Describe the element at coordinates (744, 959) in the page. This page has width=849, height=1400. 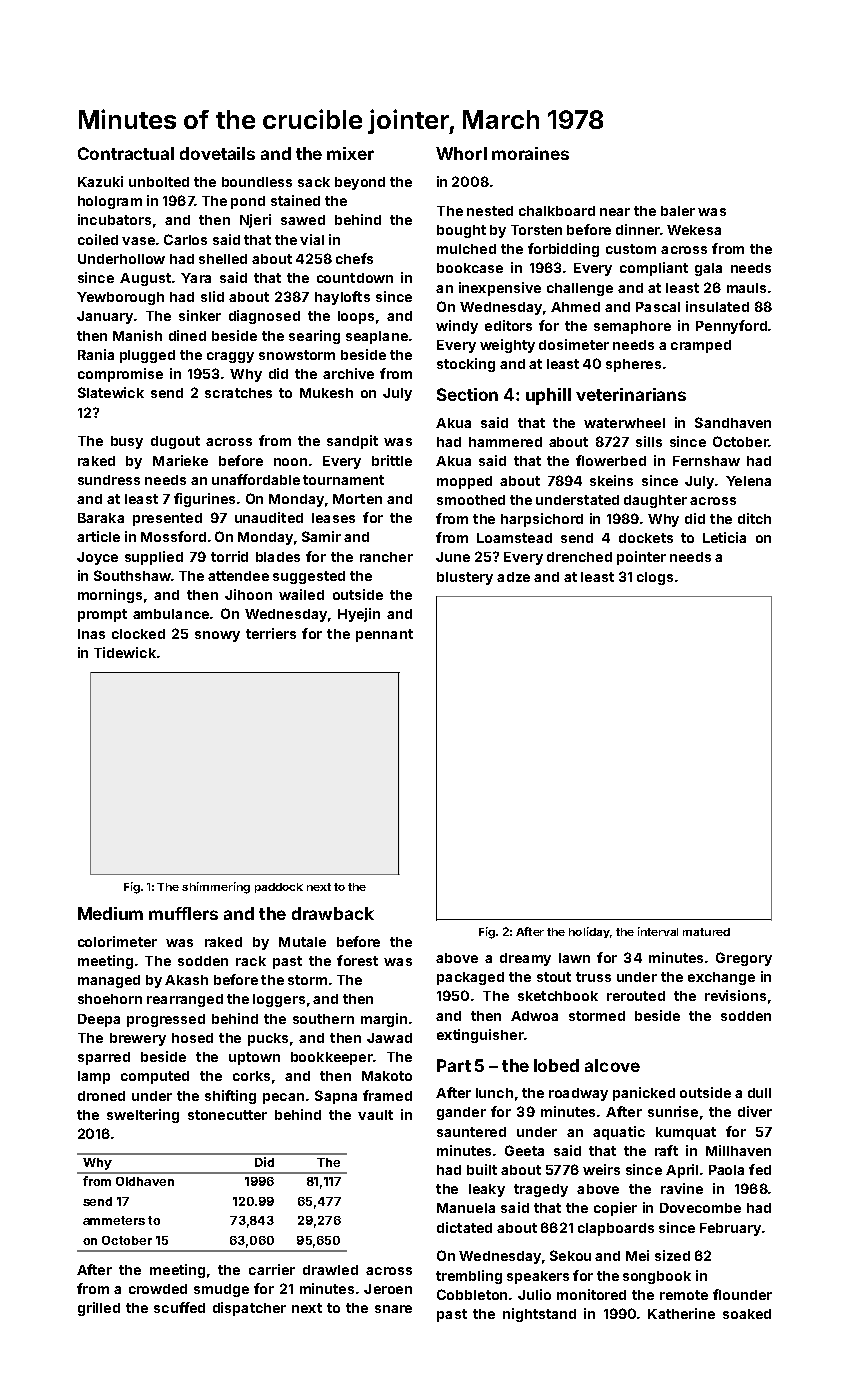
I see `Gregory` at that location.
